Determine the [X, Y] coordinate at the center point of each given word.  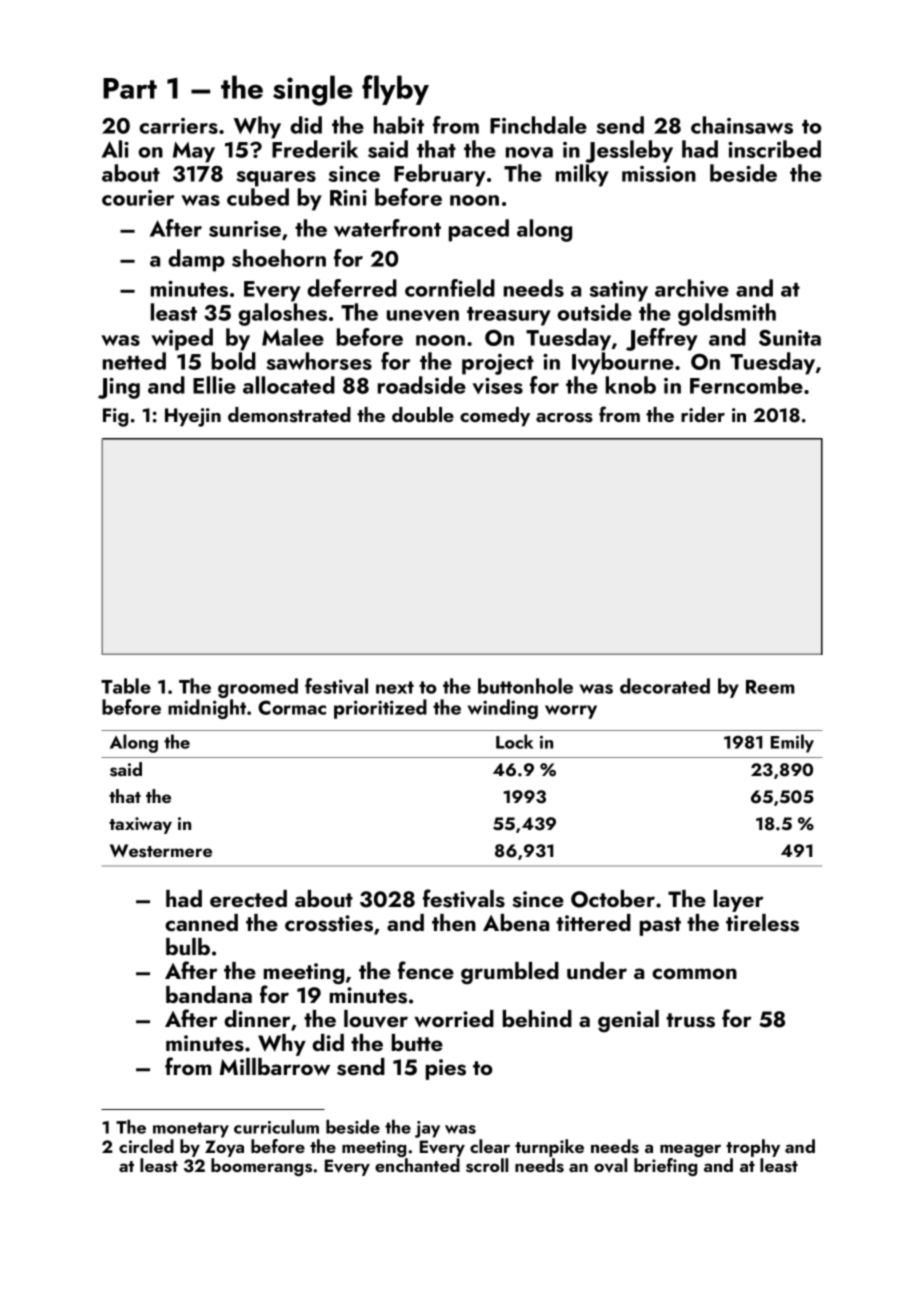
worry [571, 712]
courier [138, 198]
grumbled [510, 973]
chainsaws [742, 125]
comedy [495, 417]
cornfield [450, 288]
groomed [258, 688]
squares [276, 179]
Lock [514, 741]
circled [146, 1146]
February [440, 175]
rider [703, 414]
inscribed [774, 149]
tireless [762, 923]
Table [126, 686]
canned [201, 922]
